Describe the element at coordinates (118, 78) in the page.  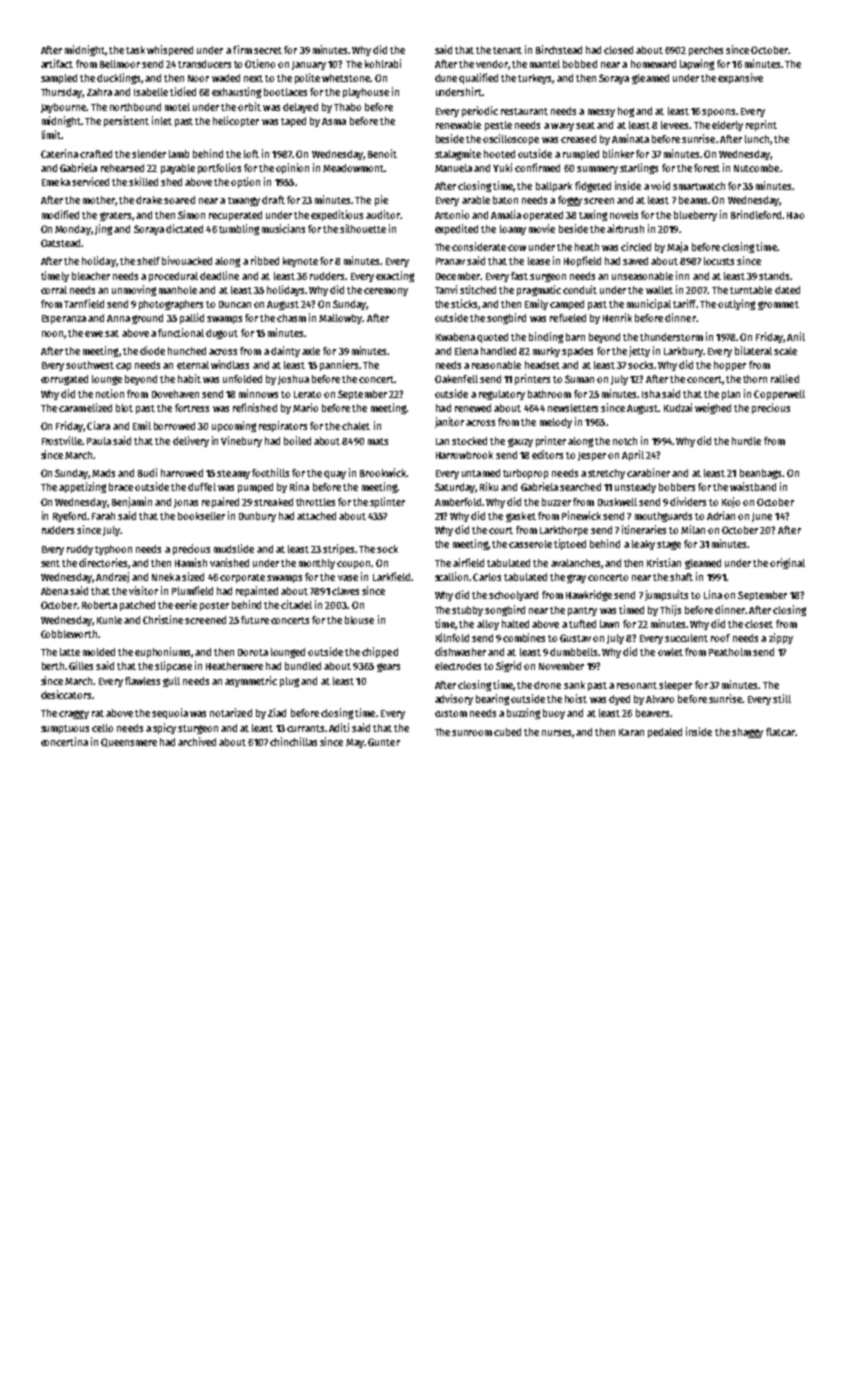
I see `ducklings` at that location.
